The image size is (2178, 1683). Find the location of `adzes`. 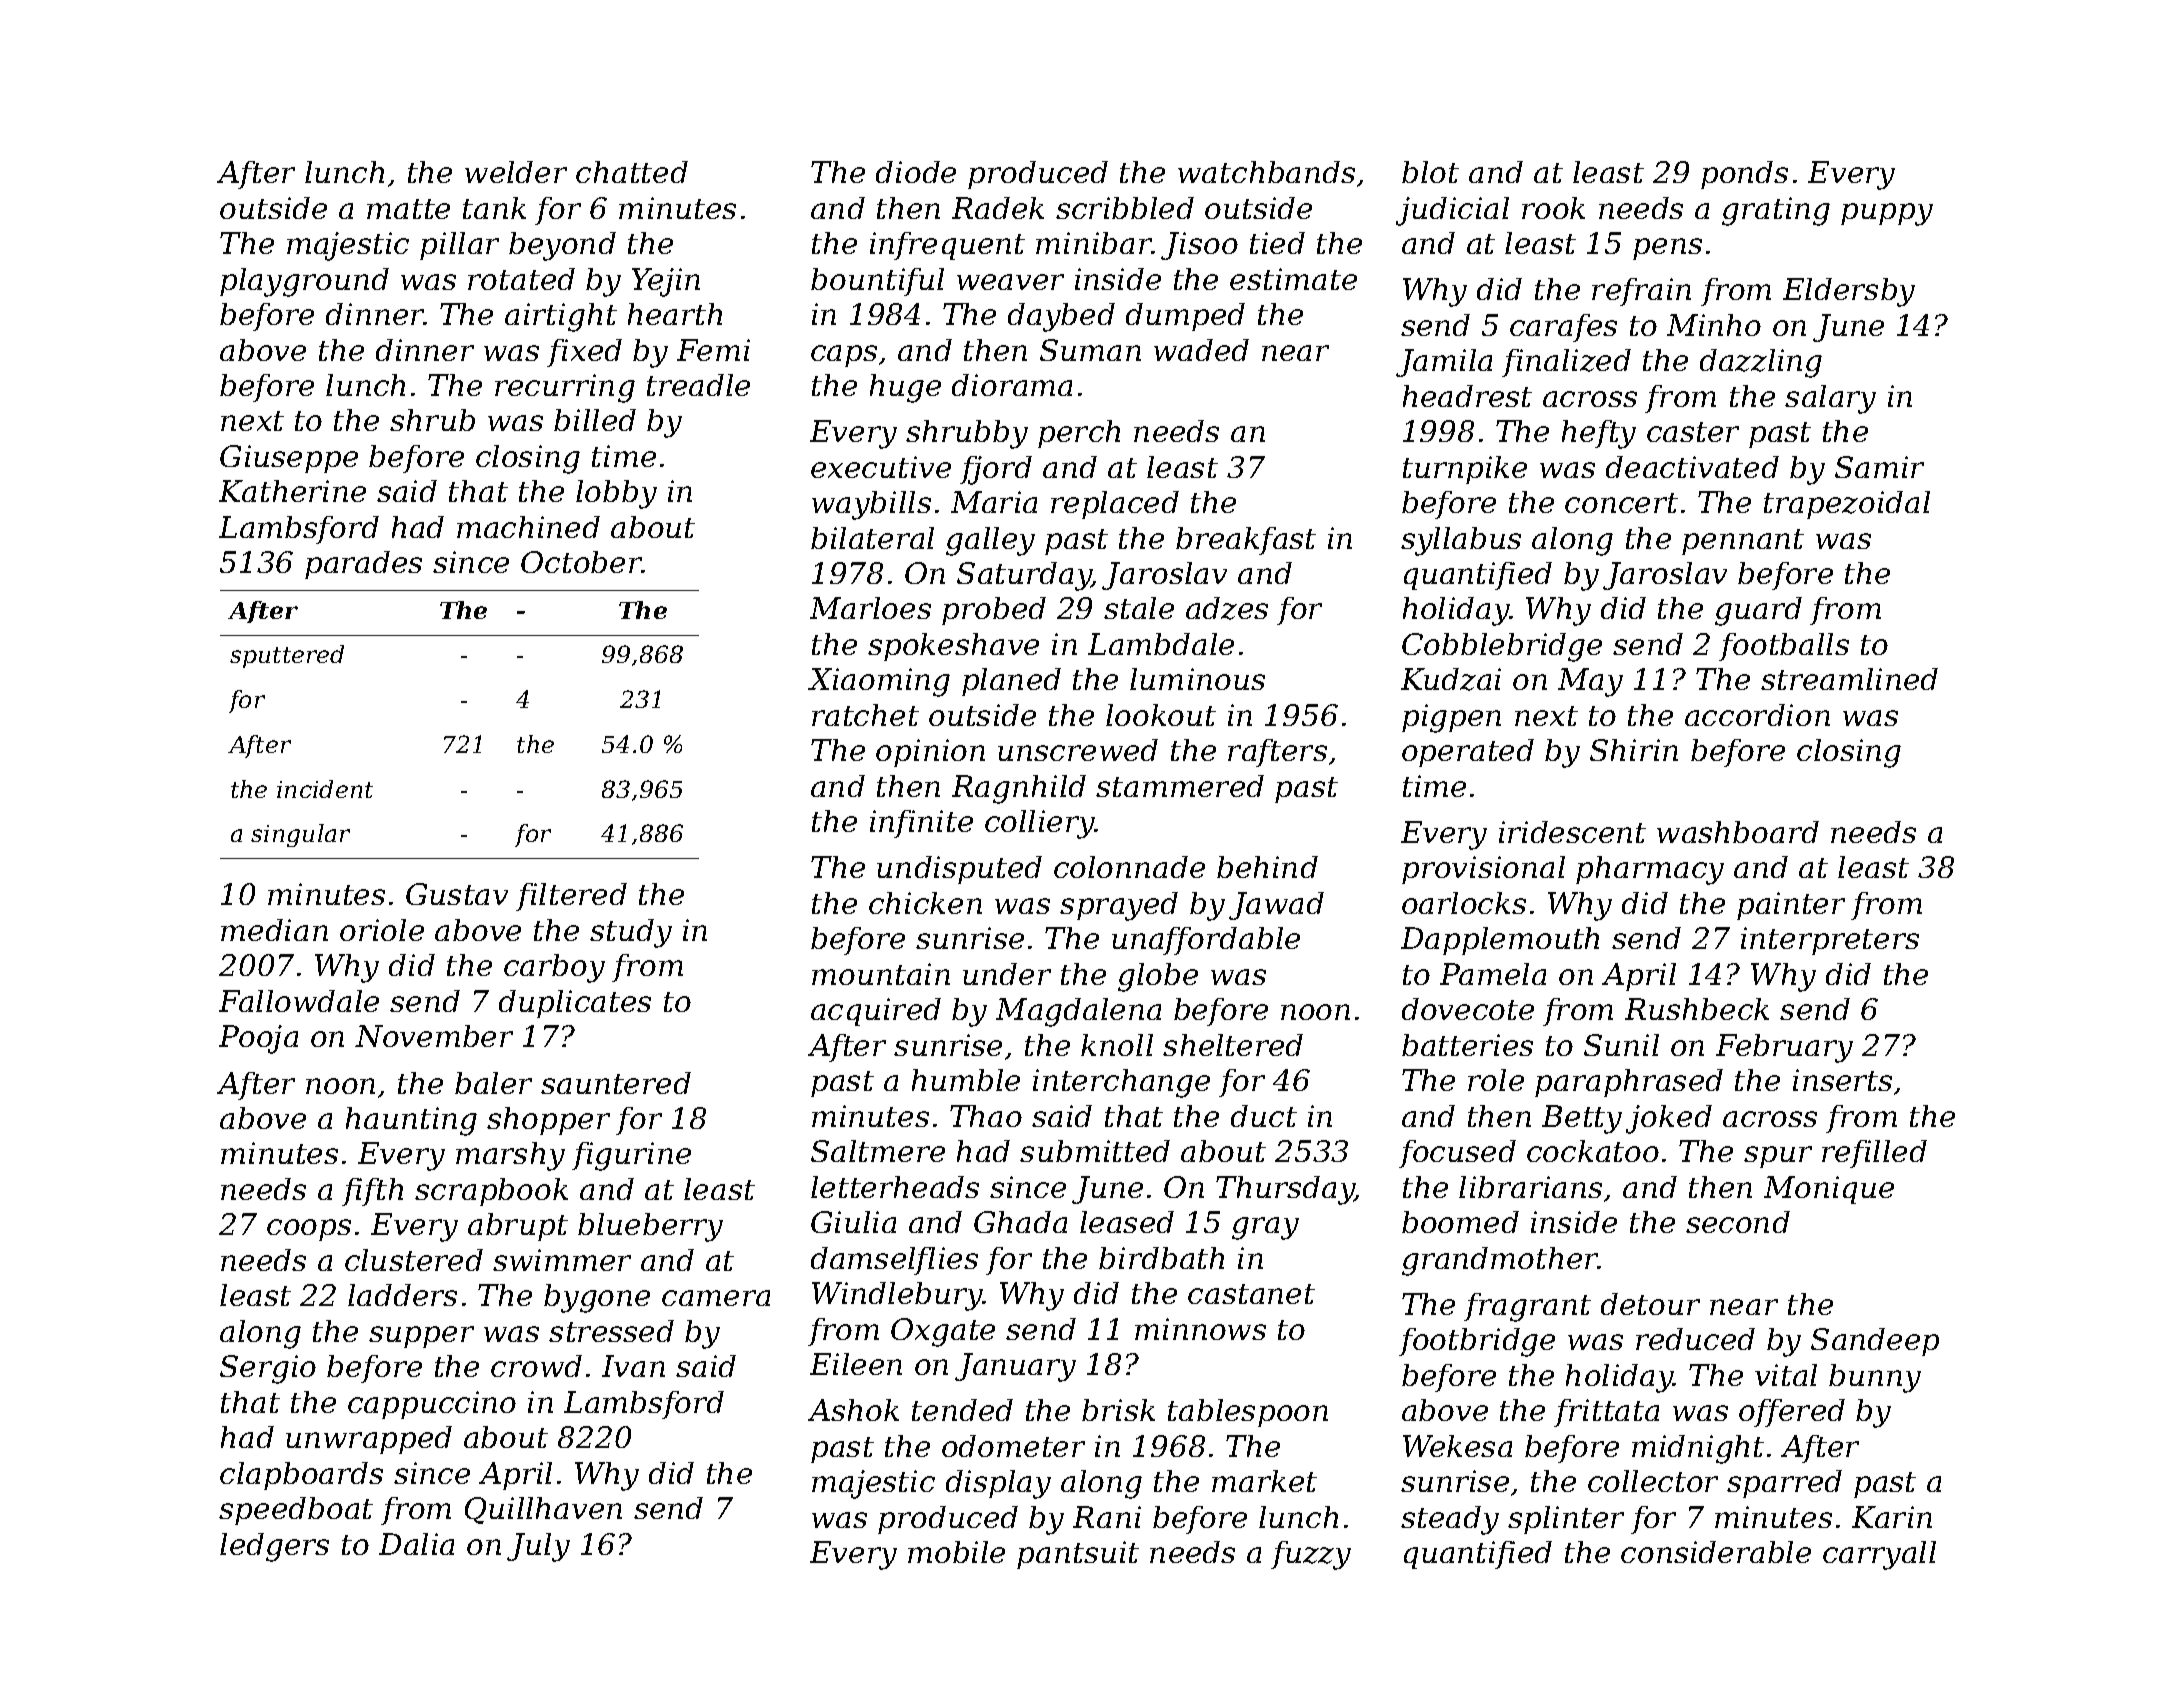

adzes is located at coordinates (1227, 608).
